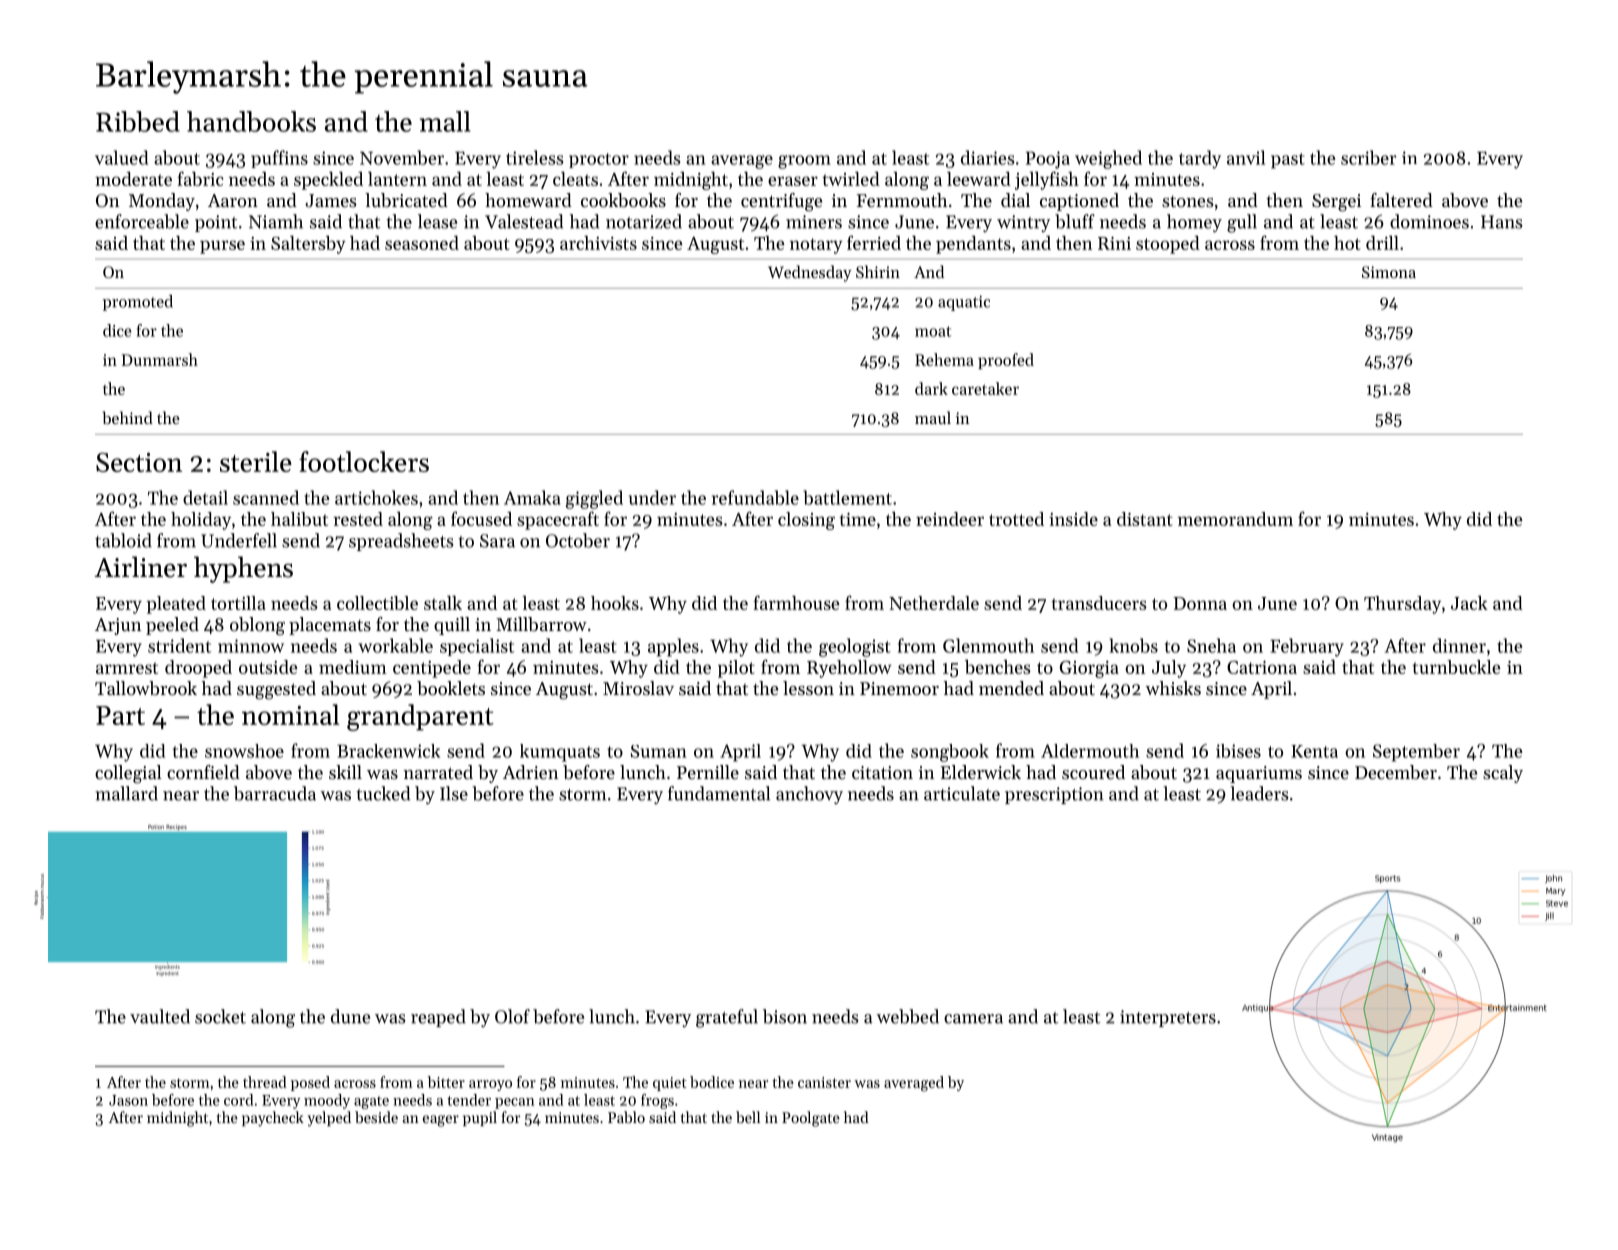 This screenshot has width=1618, height=1250. What do you see at coordinates (987, 157) in the screenshot?
I see `diaries` at bounding box center [987, 157].
